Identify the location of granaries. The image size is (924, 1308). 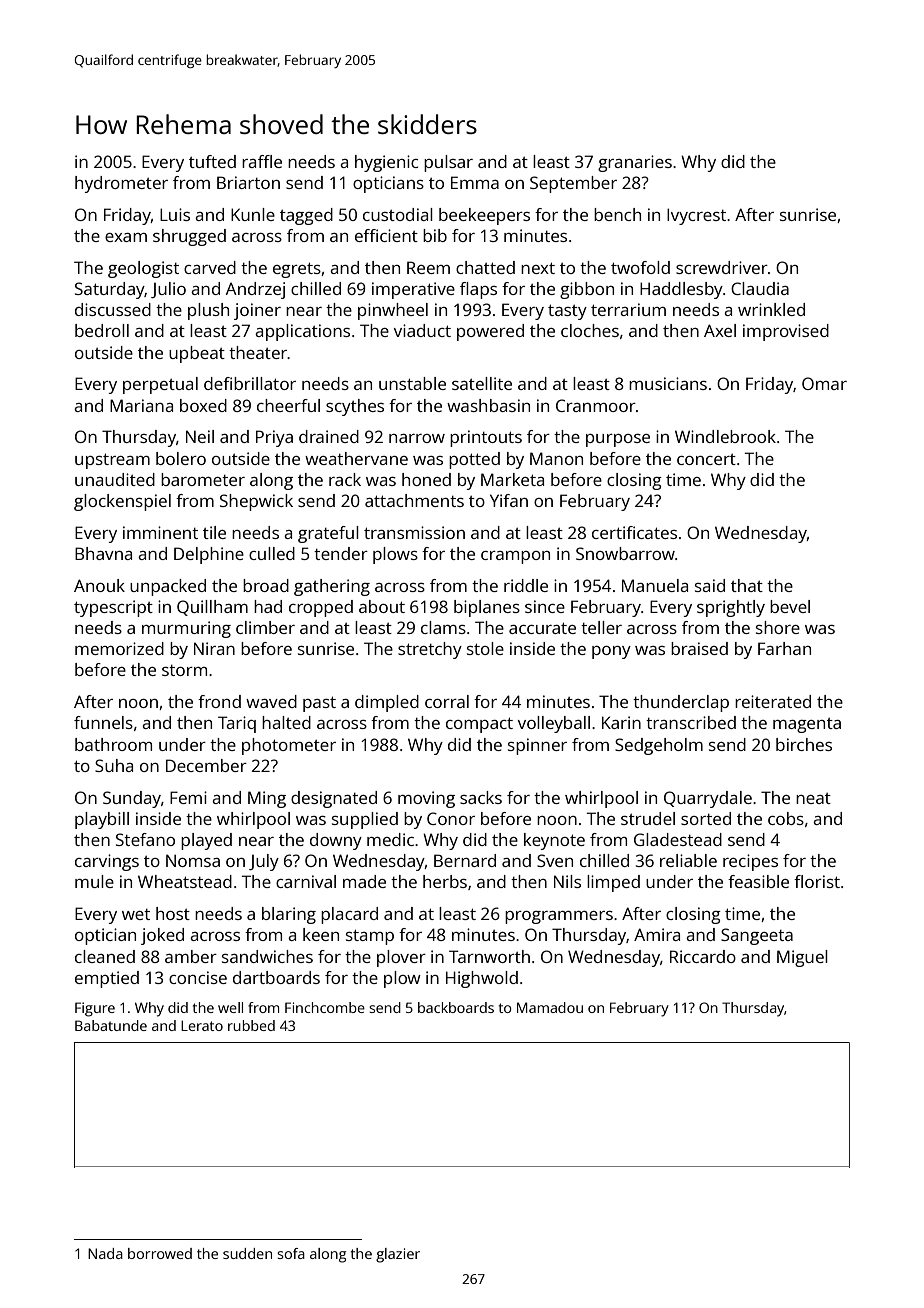
(635, 163).
